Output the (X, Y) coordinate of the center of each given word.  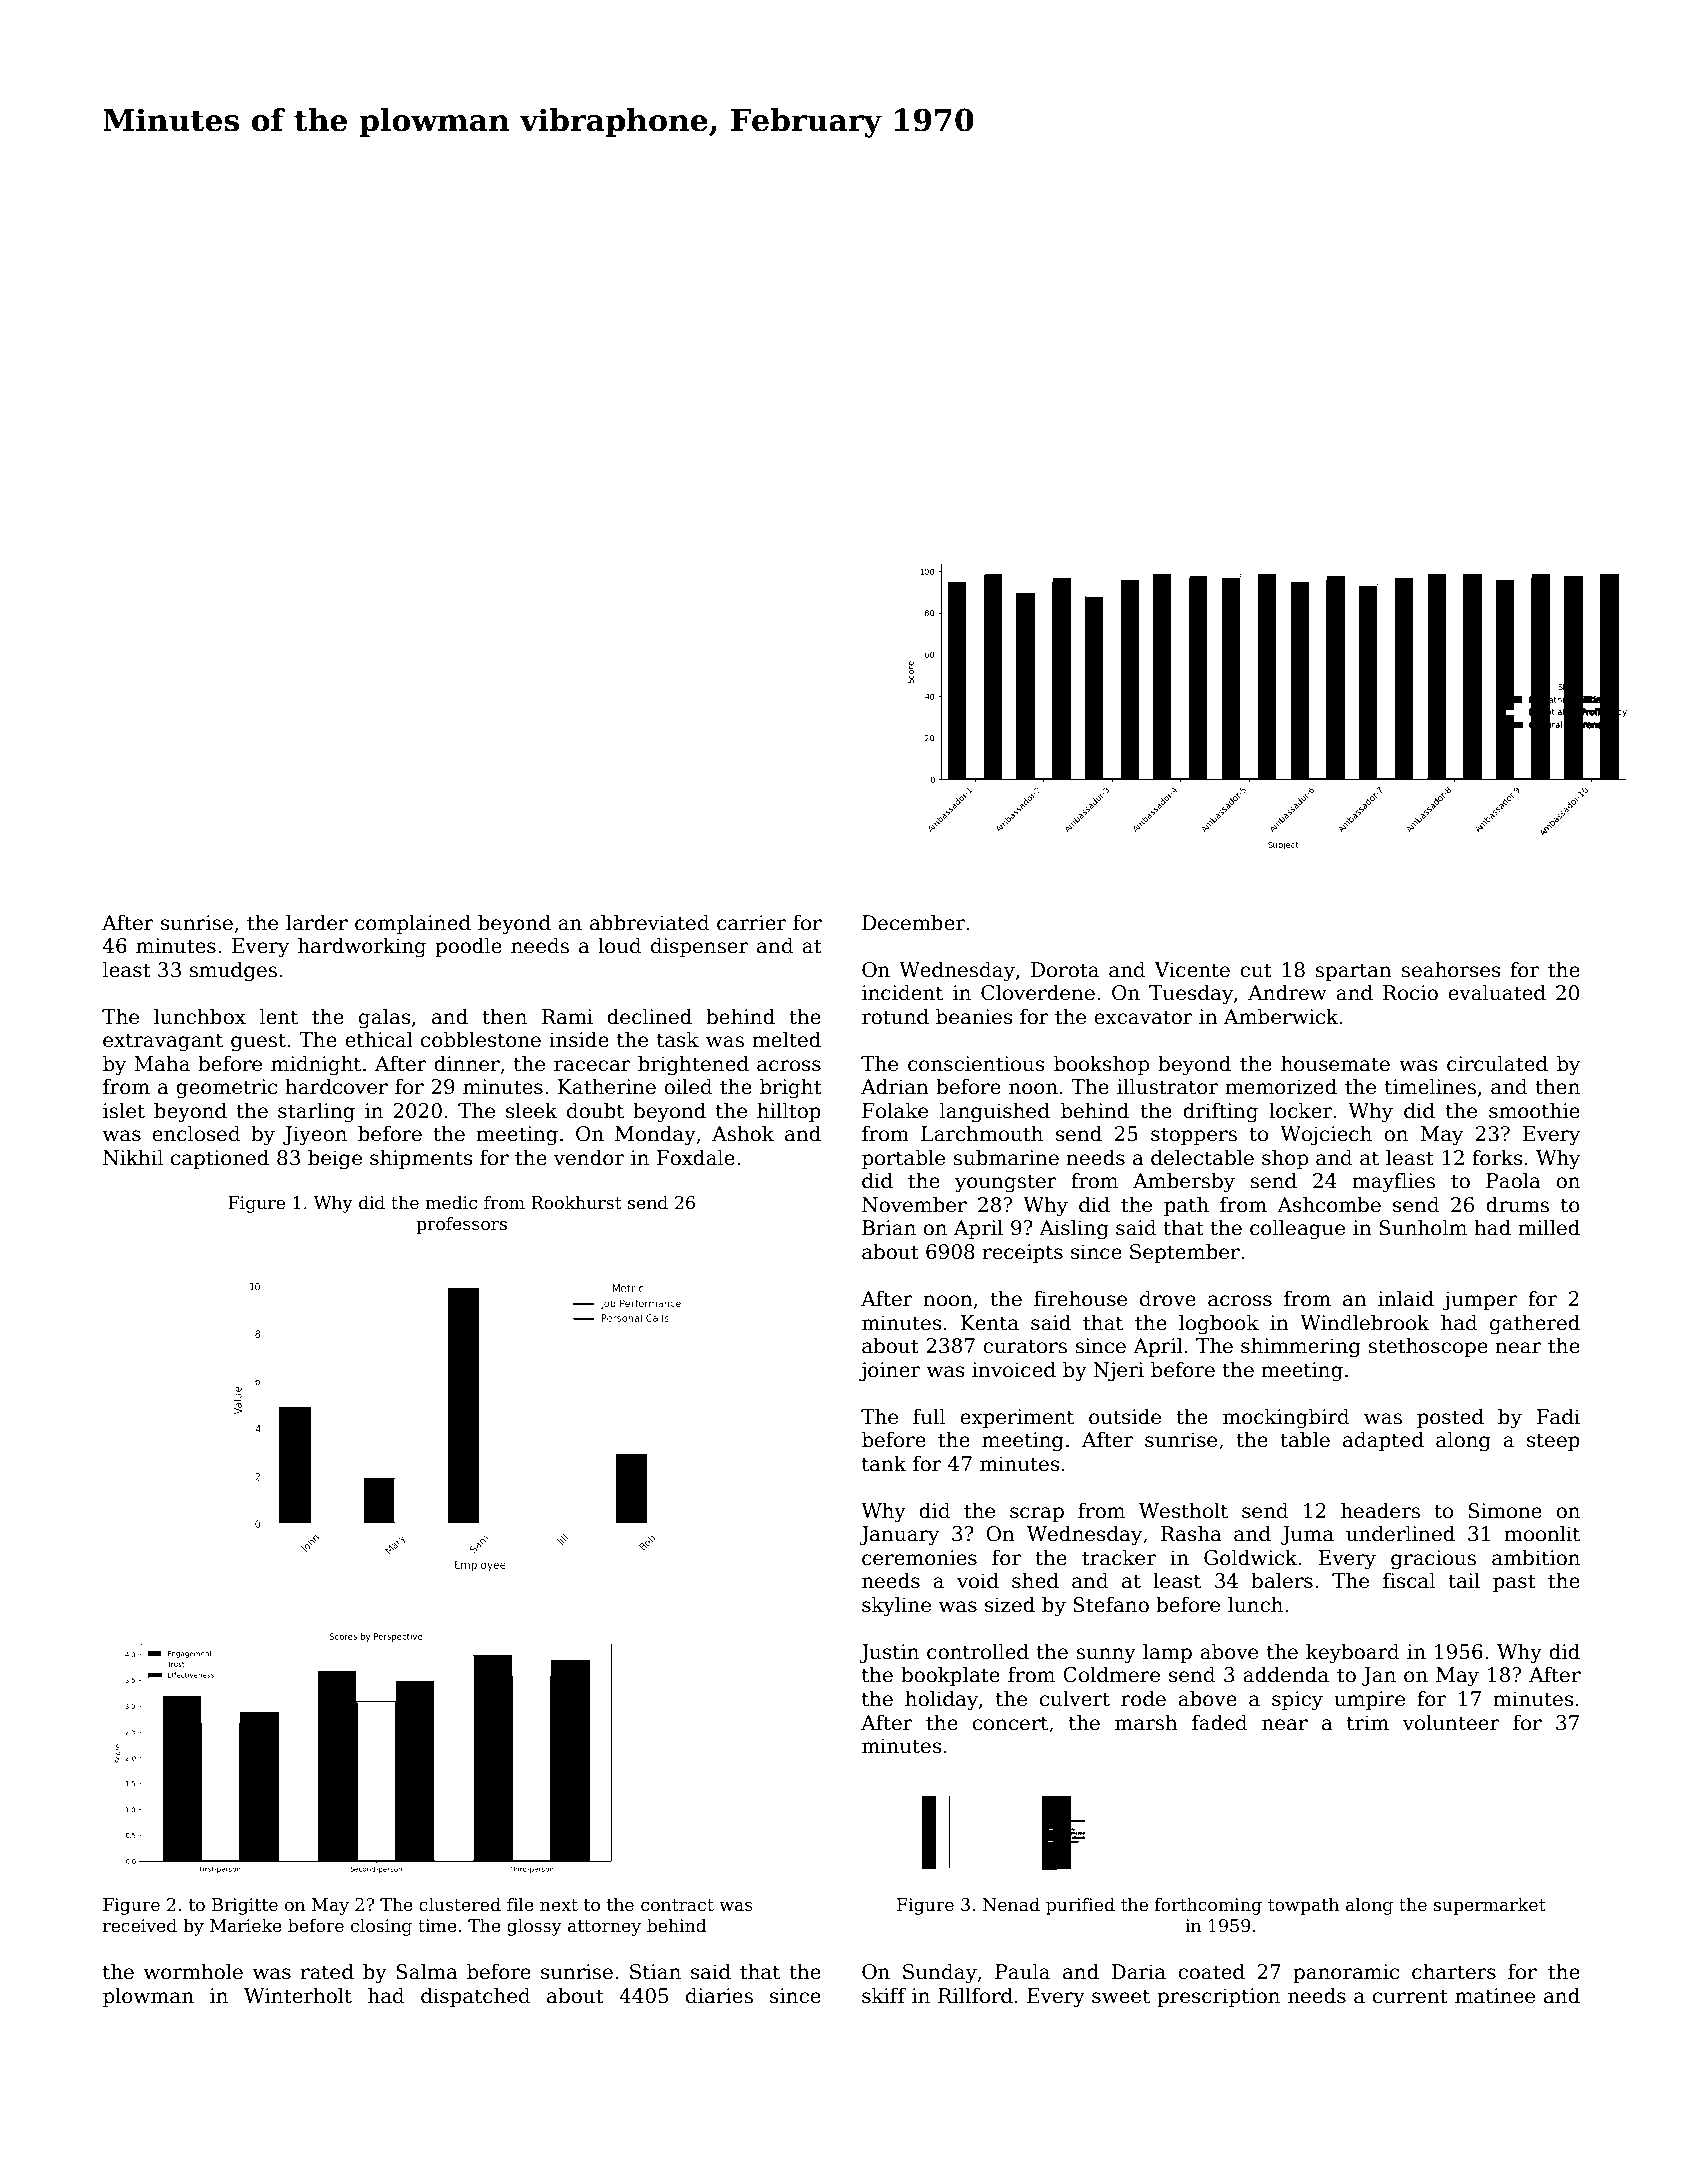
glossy (534, 1927)
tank (884, 1463)
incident (902, 992)
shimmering (1301, 1347)
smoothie (1534, 1110)
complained (413, 924)
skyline (896, 1606)
